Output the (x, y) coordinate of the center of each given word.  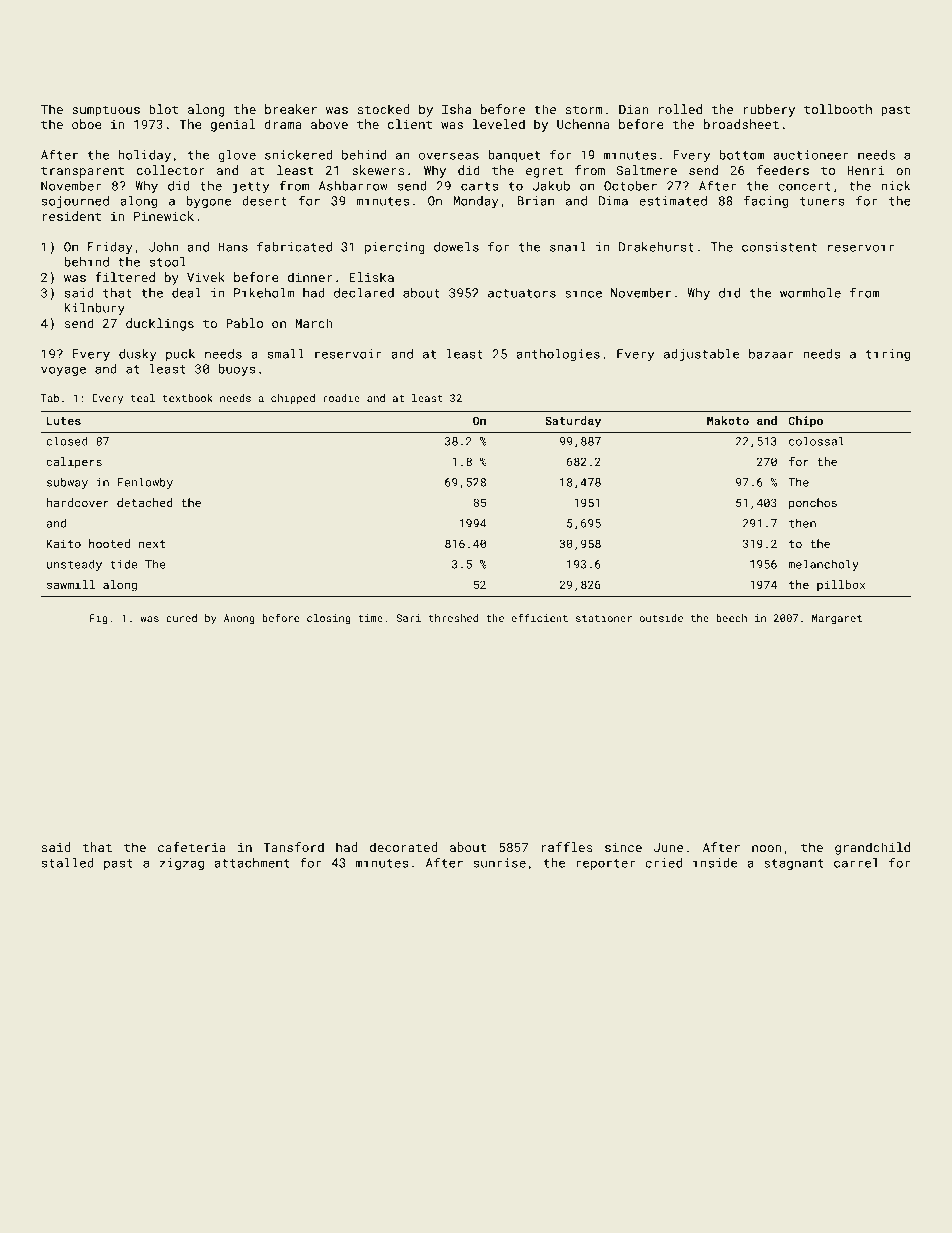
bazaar (771, 354)
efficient (539, 618)
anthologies (558, 355)
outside (661, 618)
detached (145, 502)
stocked (383, 109)
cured (181, 618)
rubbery (769, 110)
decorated (404, 847)
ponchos (813, 504)
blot (163, 109)
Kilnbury (94, 309)
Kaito (64, 543)
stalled (68, 863)
